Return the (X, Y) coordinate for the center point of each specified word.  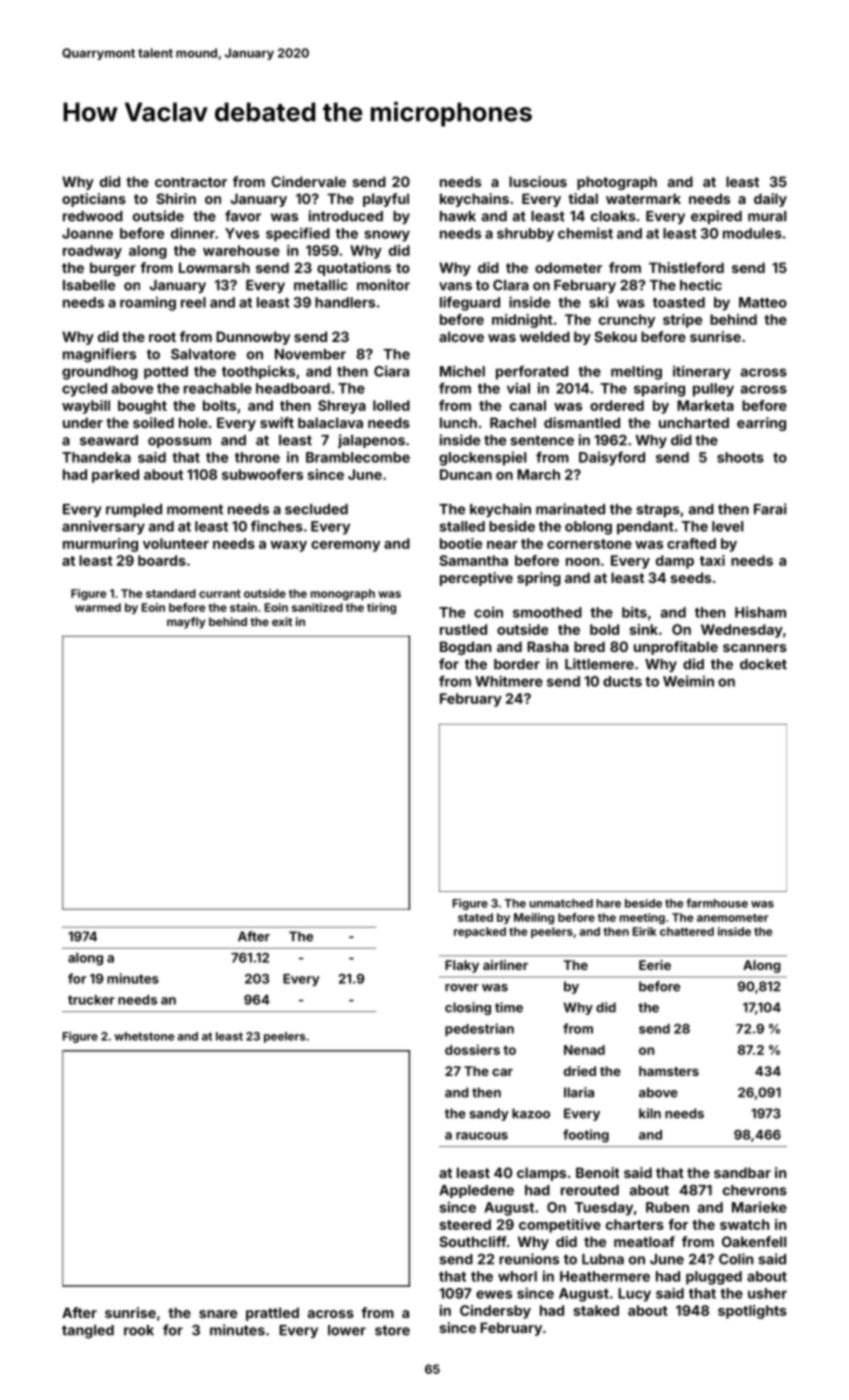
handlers (345, 302)
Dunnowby (253, 338)
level (727, 526)
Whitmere (509, 681)
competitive (560, 1226)
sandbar (742, 1172)
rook (139, 1330)
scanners (755, 648)
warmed (98, 607)
